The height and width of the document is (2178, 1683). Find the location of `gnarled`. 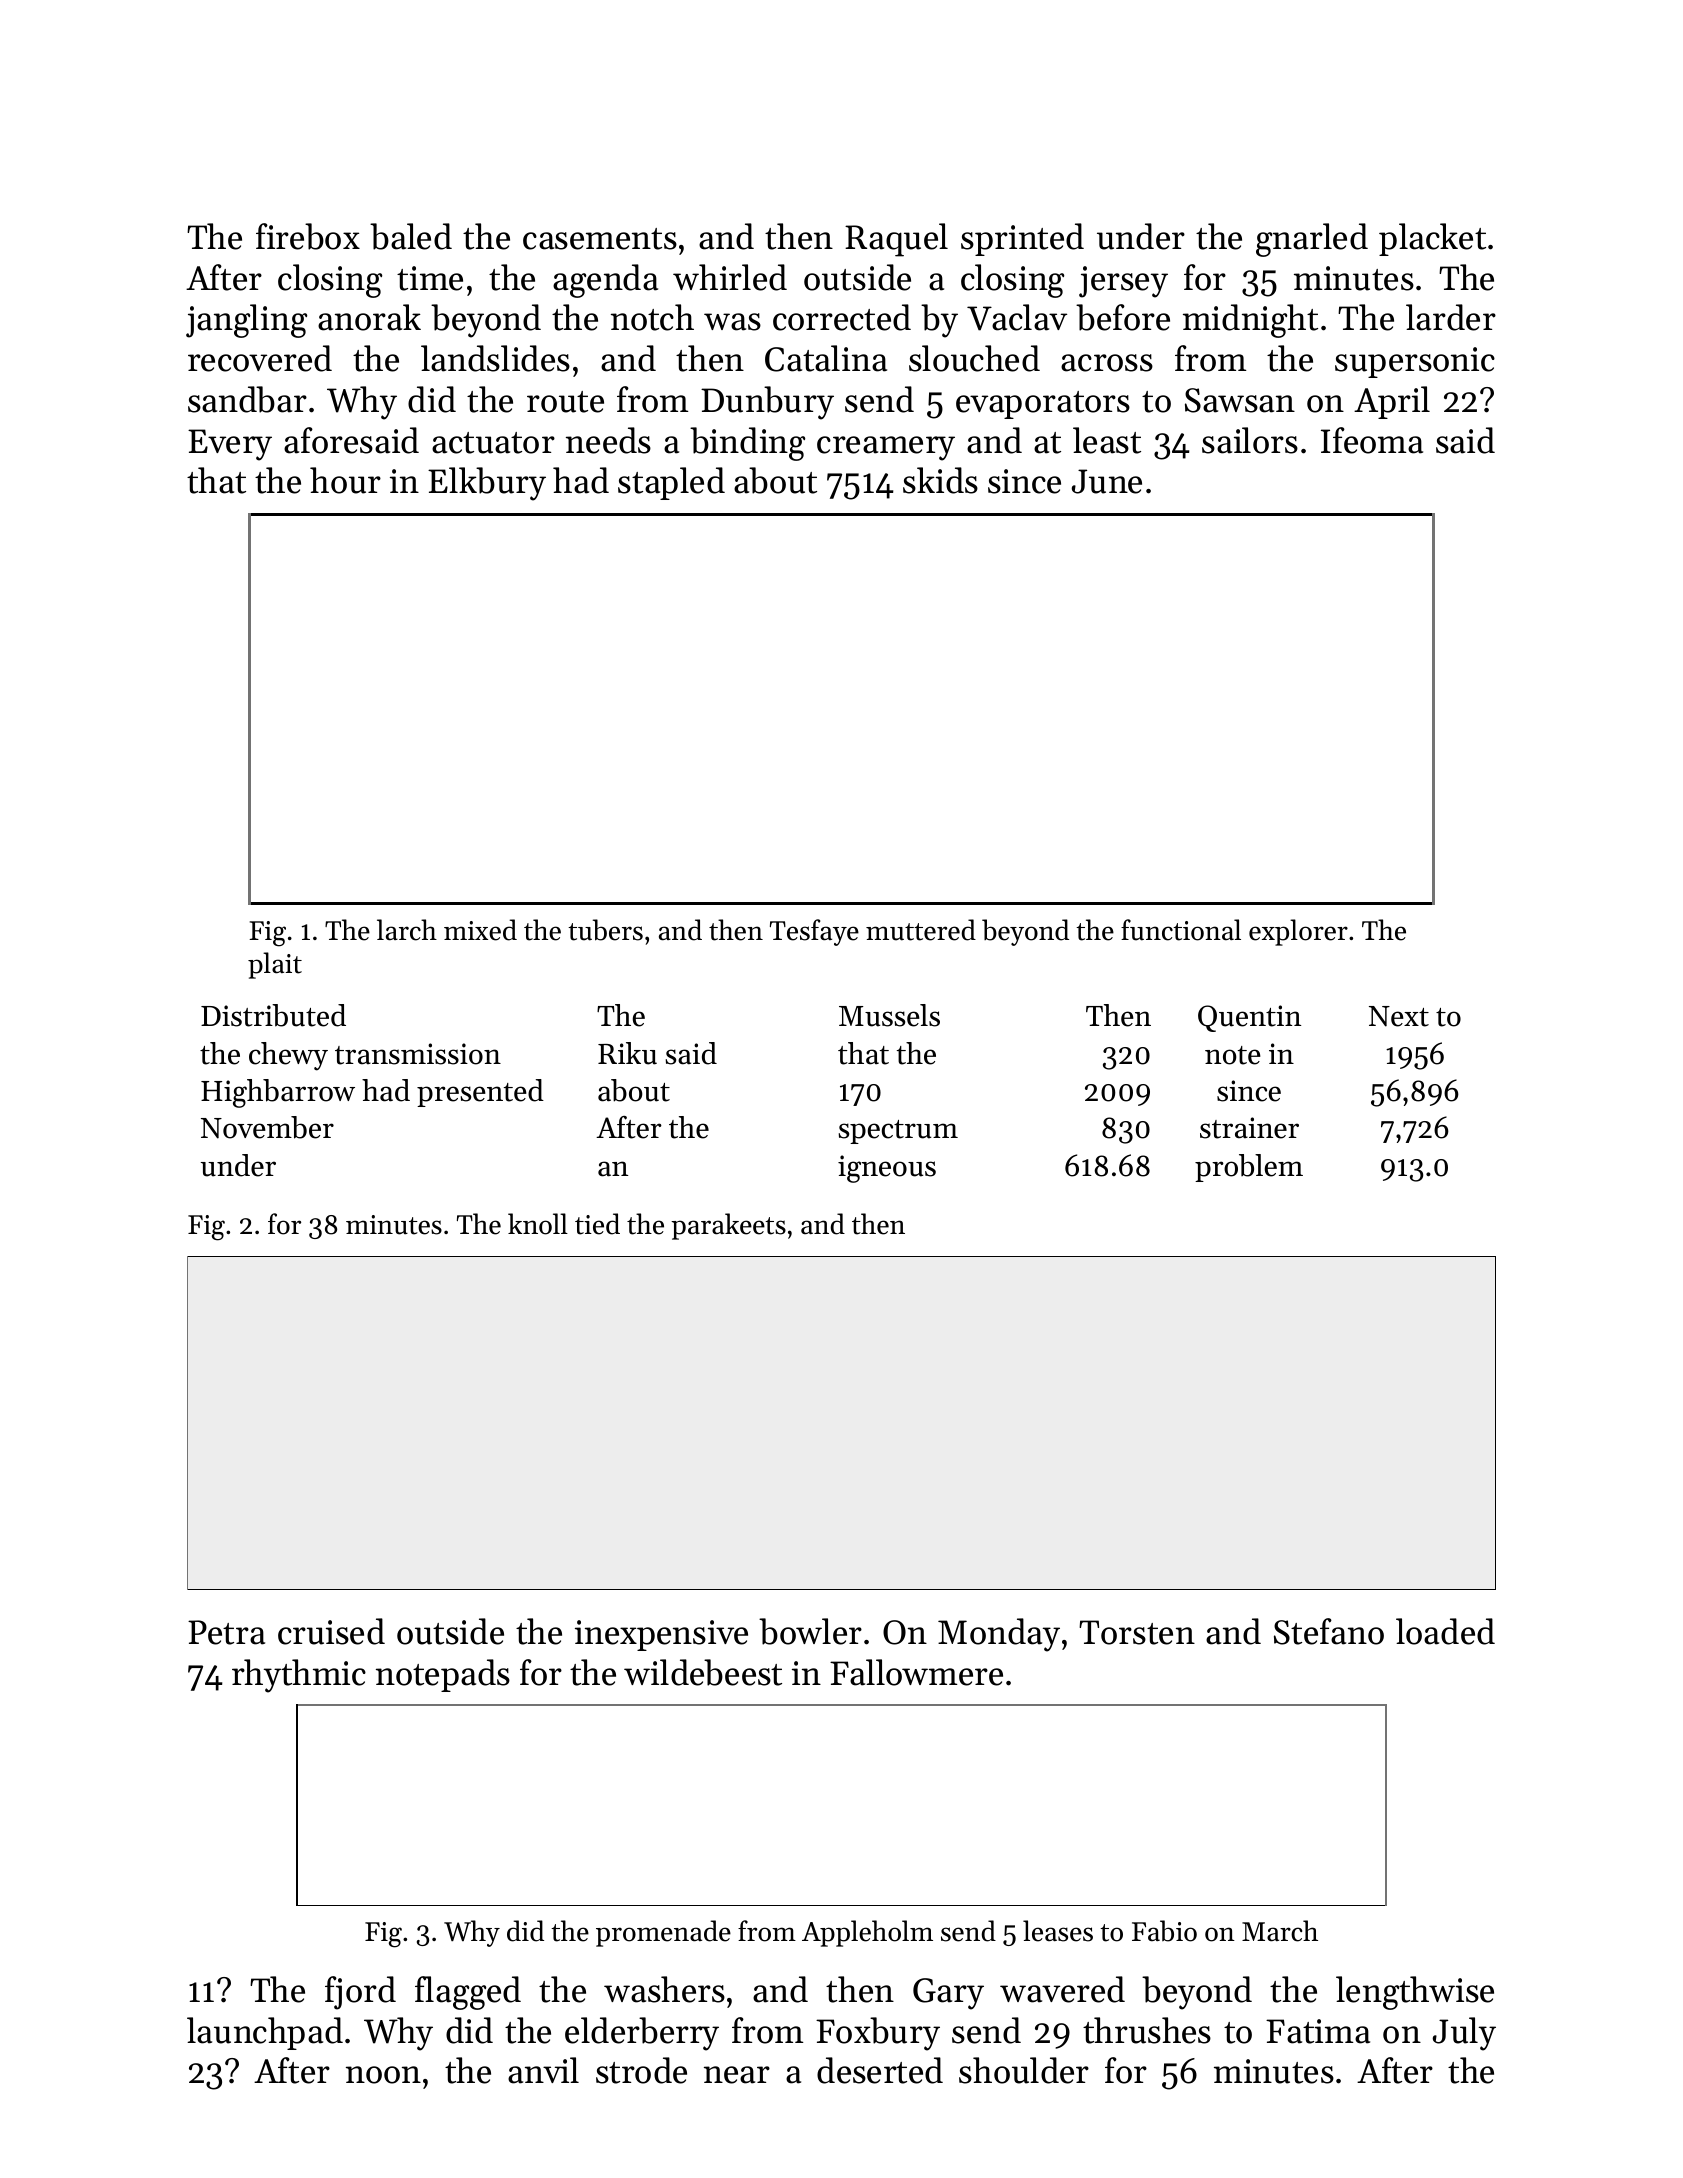

gnarled is located at coordinates (1312, 240).
